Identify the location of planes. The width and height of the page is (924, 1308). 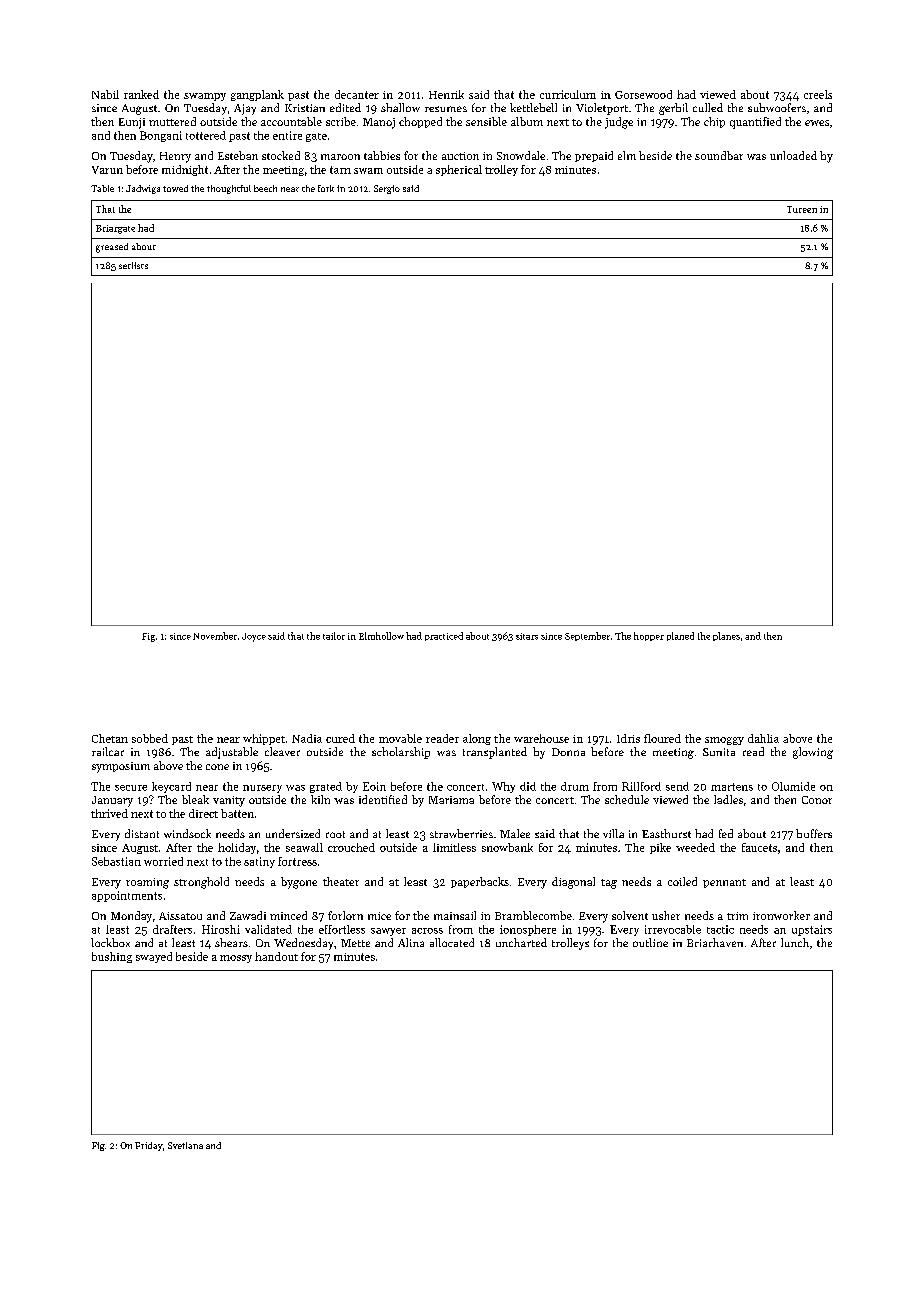
(726, 636).
